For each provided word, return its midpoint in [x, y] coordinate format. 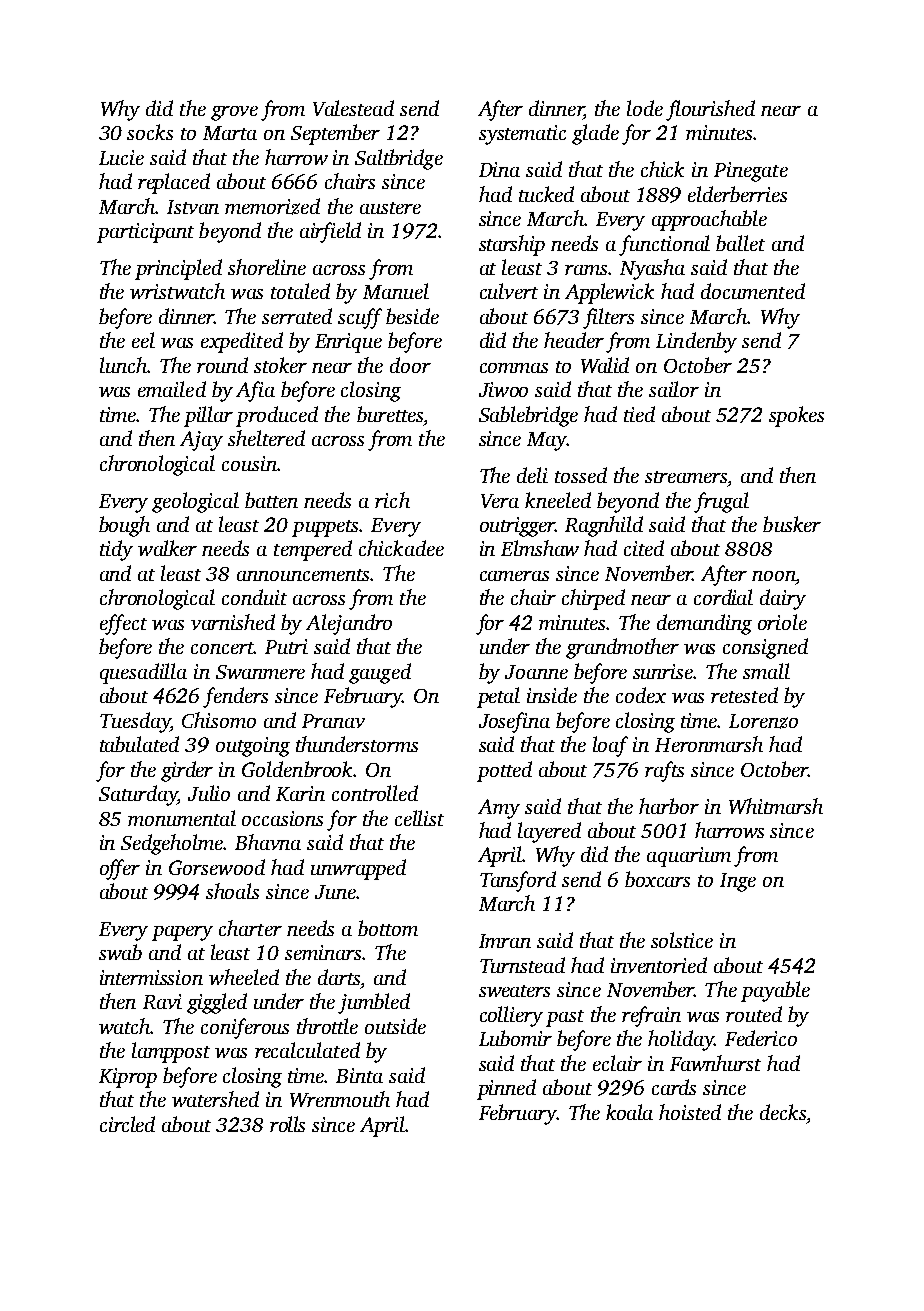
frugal [721, 502]
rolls [287, 1124]
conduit [254, 597]
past [565, 1018]
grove [234, 113]
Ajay [201, 441]
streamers [686, 477]
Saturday [138, 795]
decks [783, 1112]
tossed [581, 475]
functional [664, 245]
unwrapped [358, 869]
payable [775, 991]
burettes [390, 414]
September [335, 134]
